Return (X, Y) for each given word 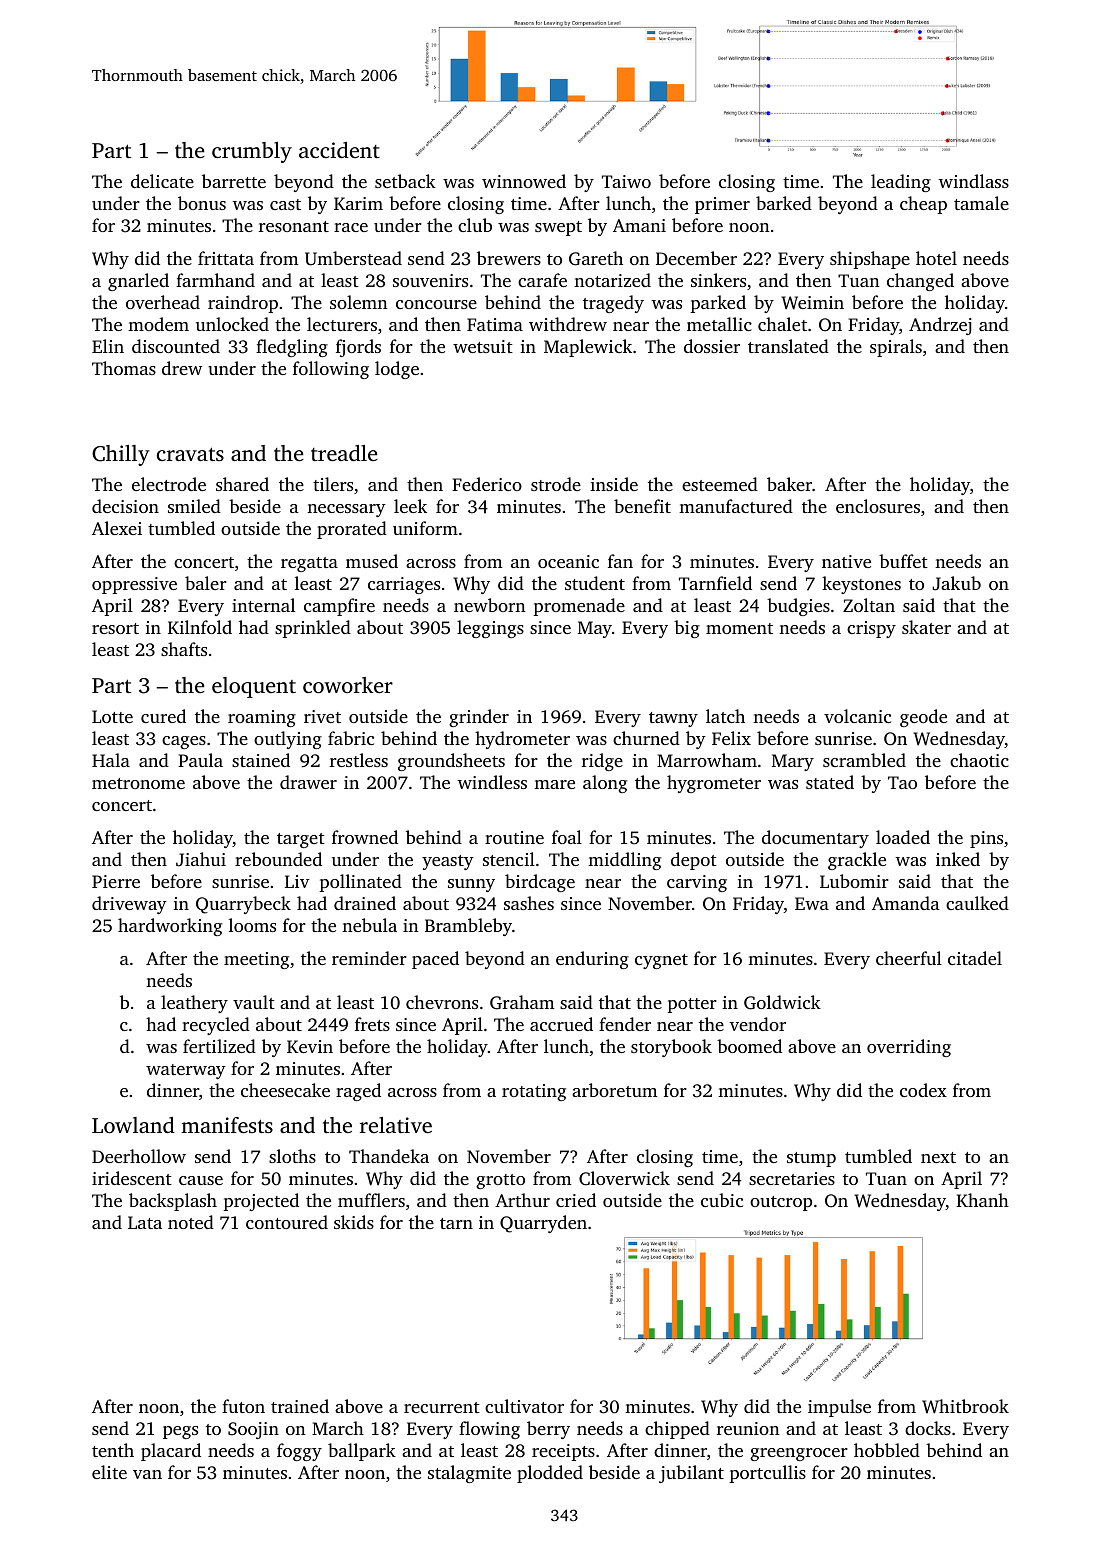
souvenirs (430, 280)
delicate (162, 181)
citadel (975, 958)
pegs (180, 1432)
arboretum (614, 1090)
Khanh (982, 1200)
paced (435, 960)
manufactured (736, 506)
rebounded (278, 859)
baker (789, 484)
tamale (981, 203)
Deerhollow (139, 1156)
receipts (563, 1452)
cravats (190, 454)
